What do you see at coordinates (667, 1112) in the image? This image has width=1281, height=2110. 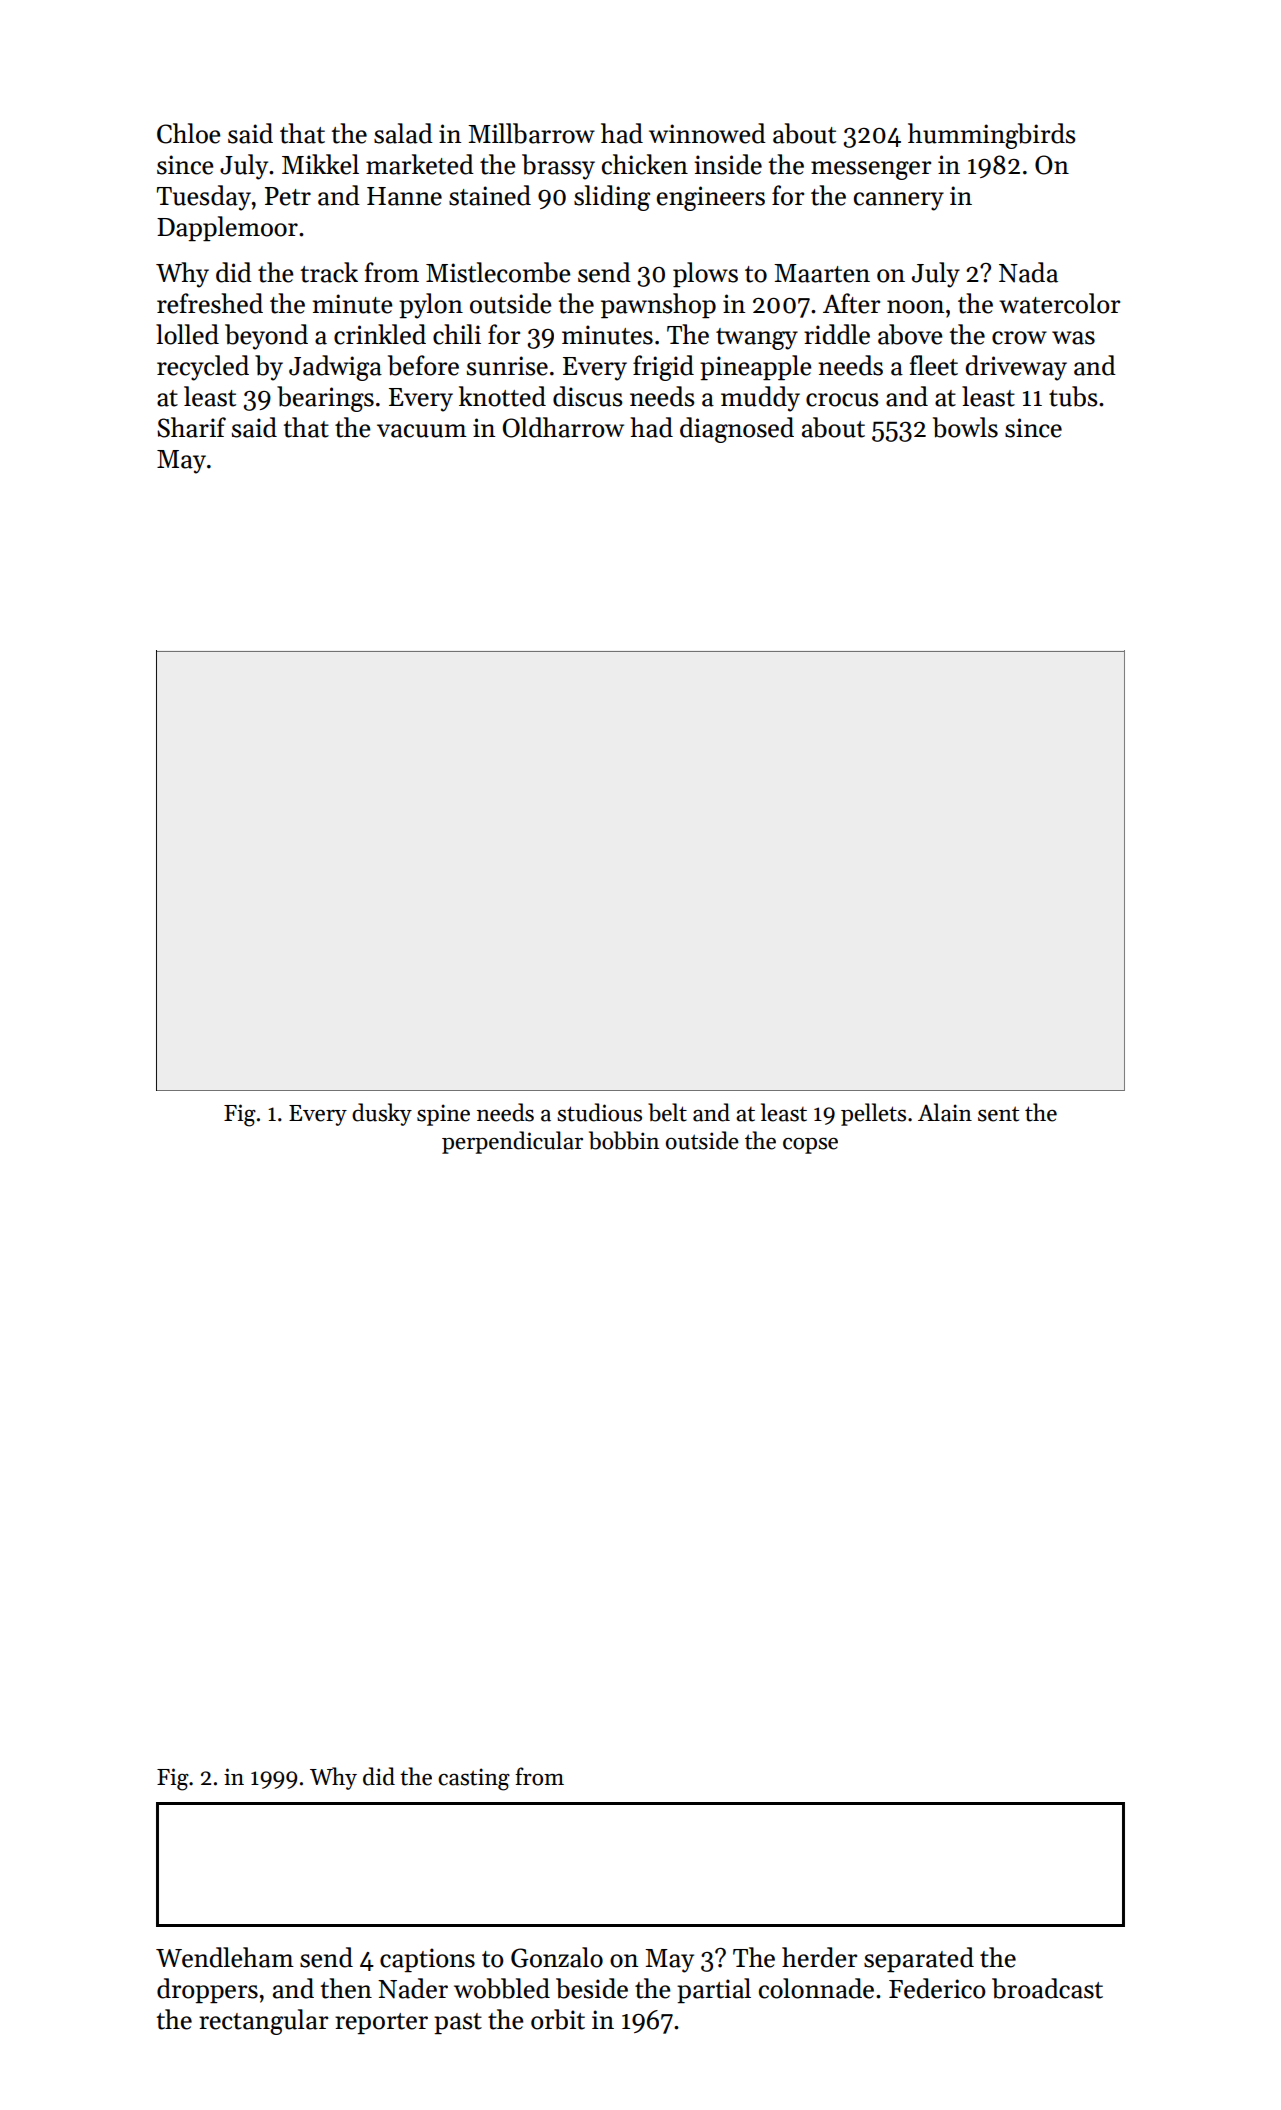 I see `belt` at bounding box center [667, 1112].
